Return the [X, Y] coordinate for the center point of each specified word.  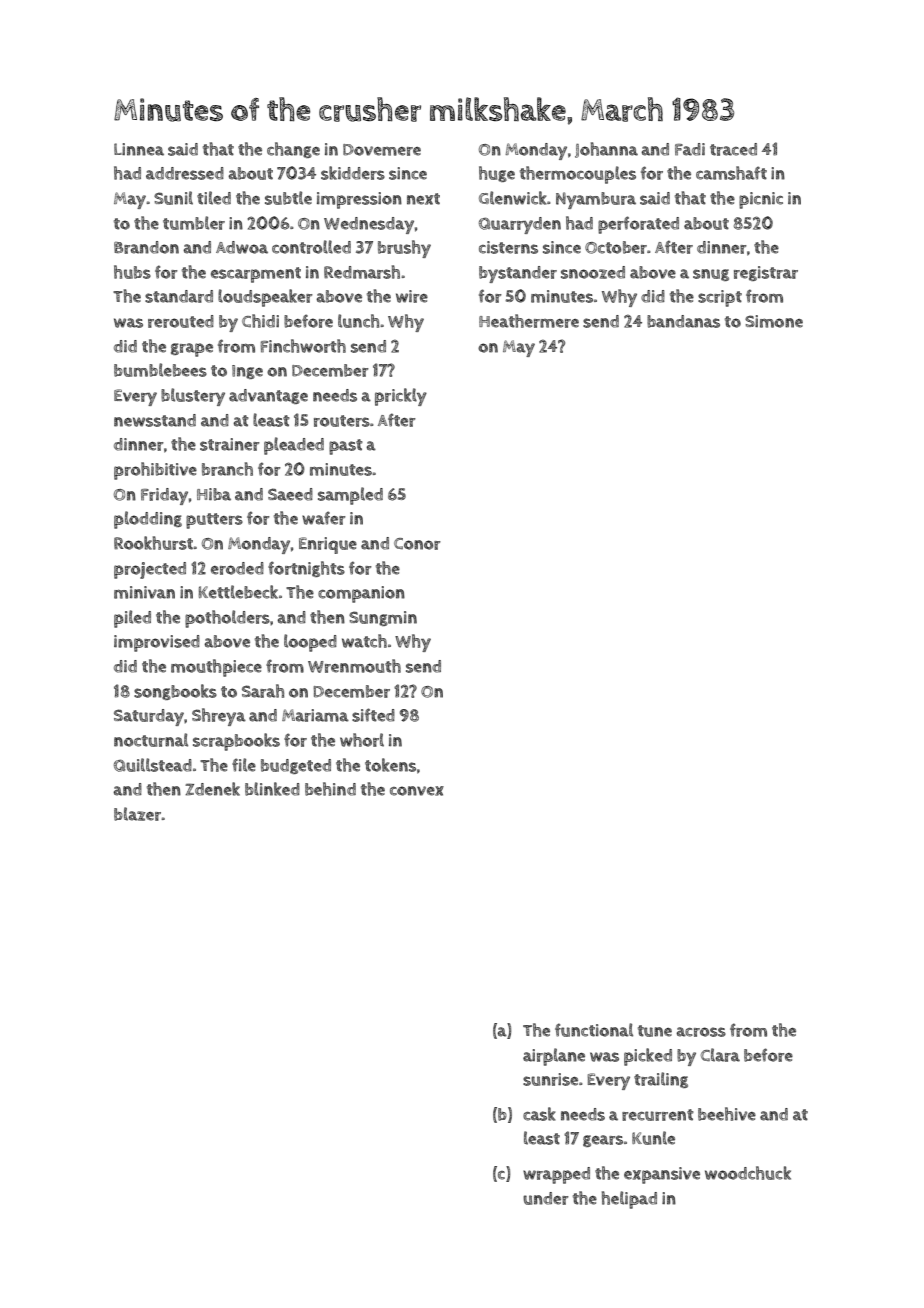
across [701, 1032]
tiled [214, 198]
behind [330, 789]
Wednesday [369, 225]
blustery [193, 397]
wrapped [556, 1175]
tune [655, 1031]
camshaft [731, 173]
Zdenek [212, 789]
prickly [401, 397]
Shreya [219, 717]
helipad [629, 1200]
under [546, 1198]
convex [417, 791]
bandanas [683, 321]
